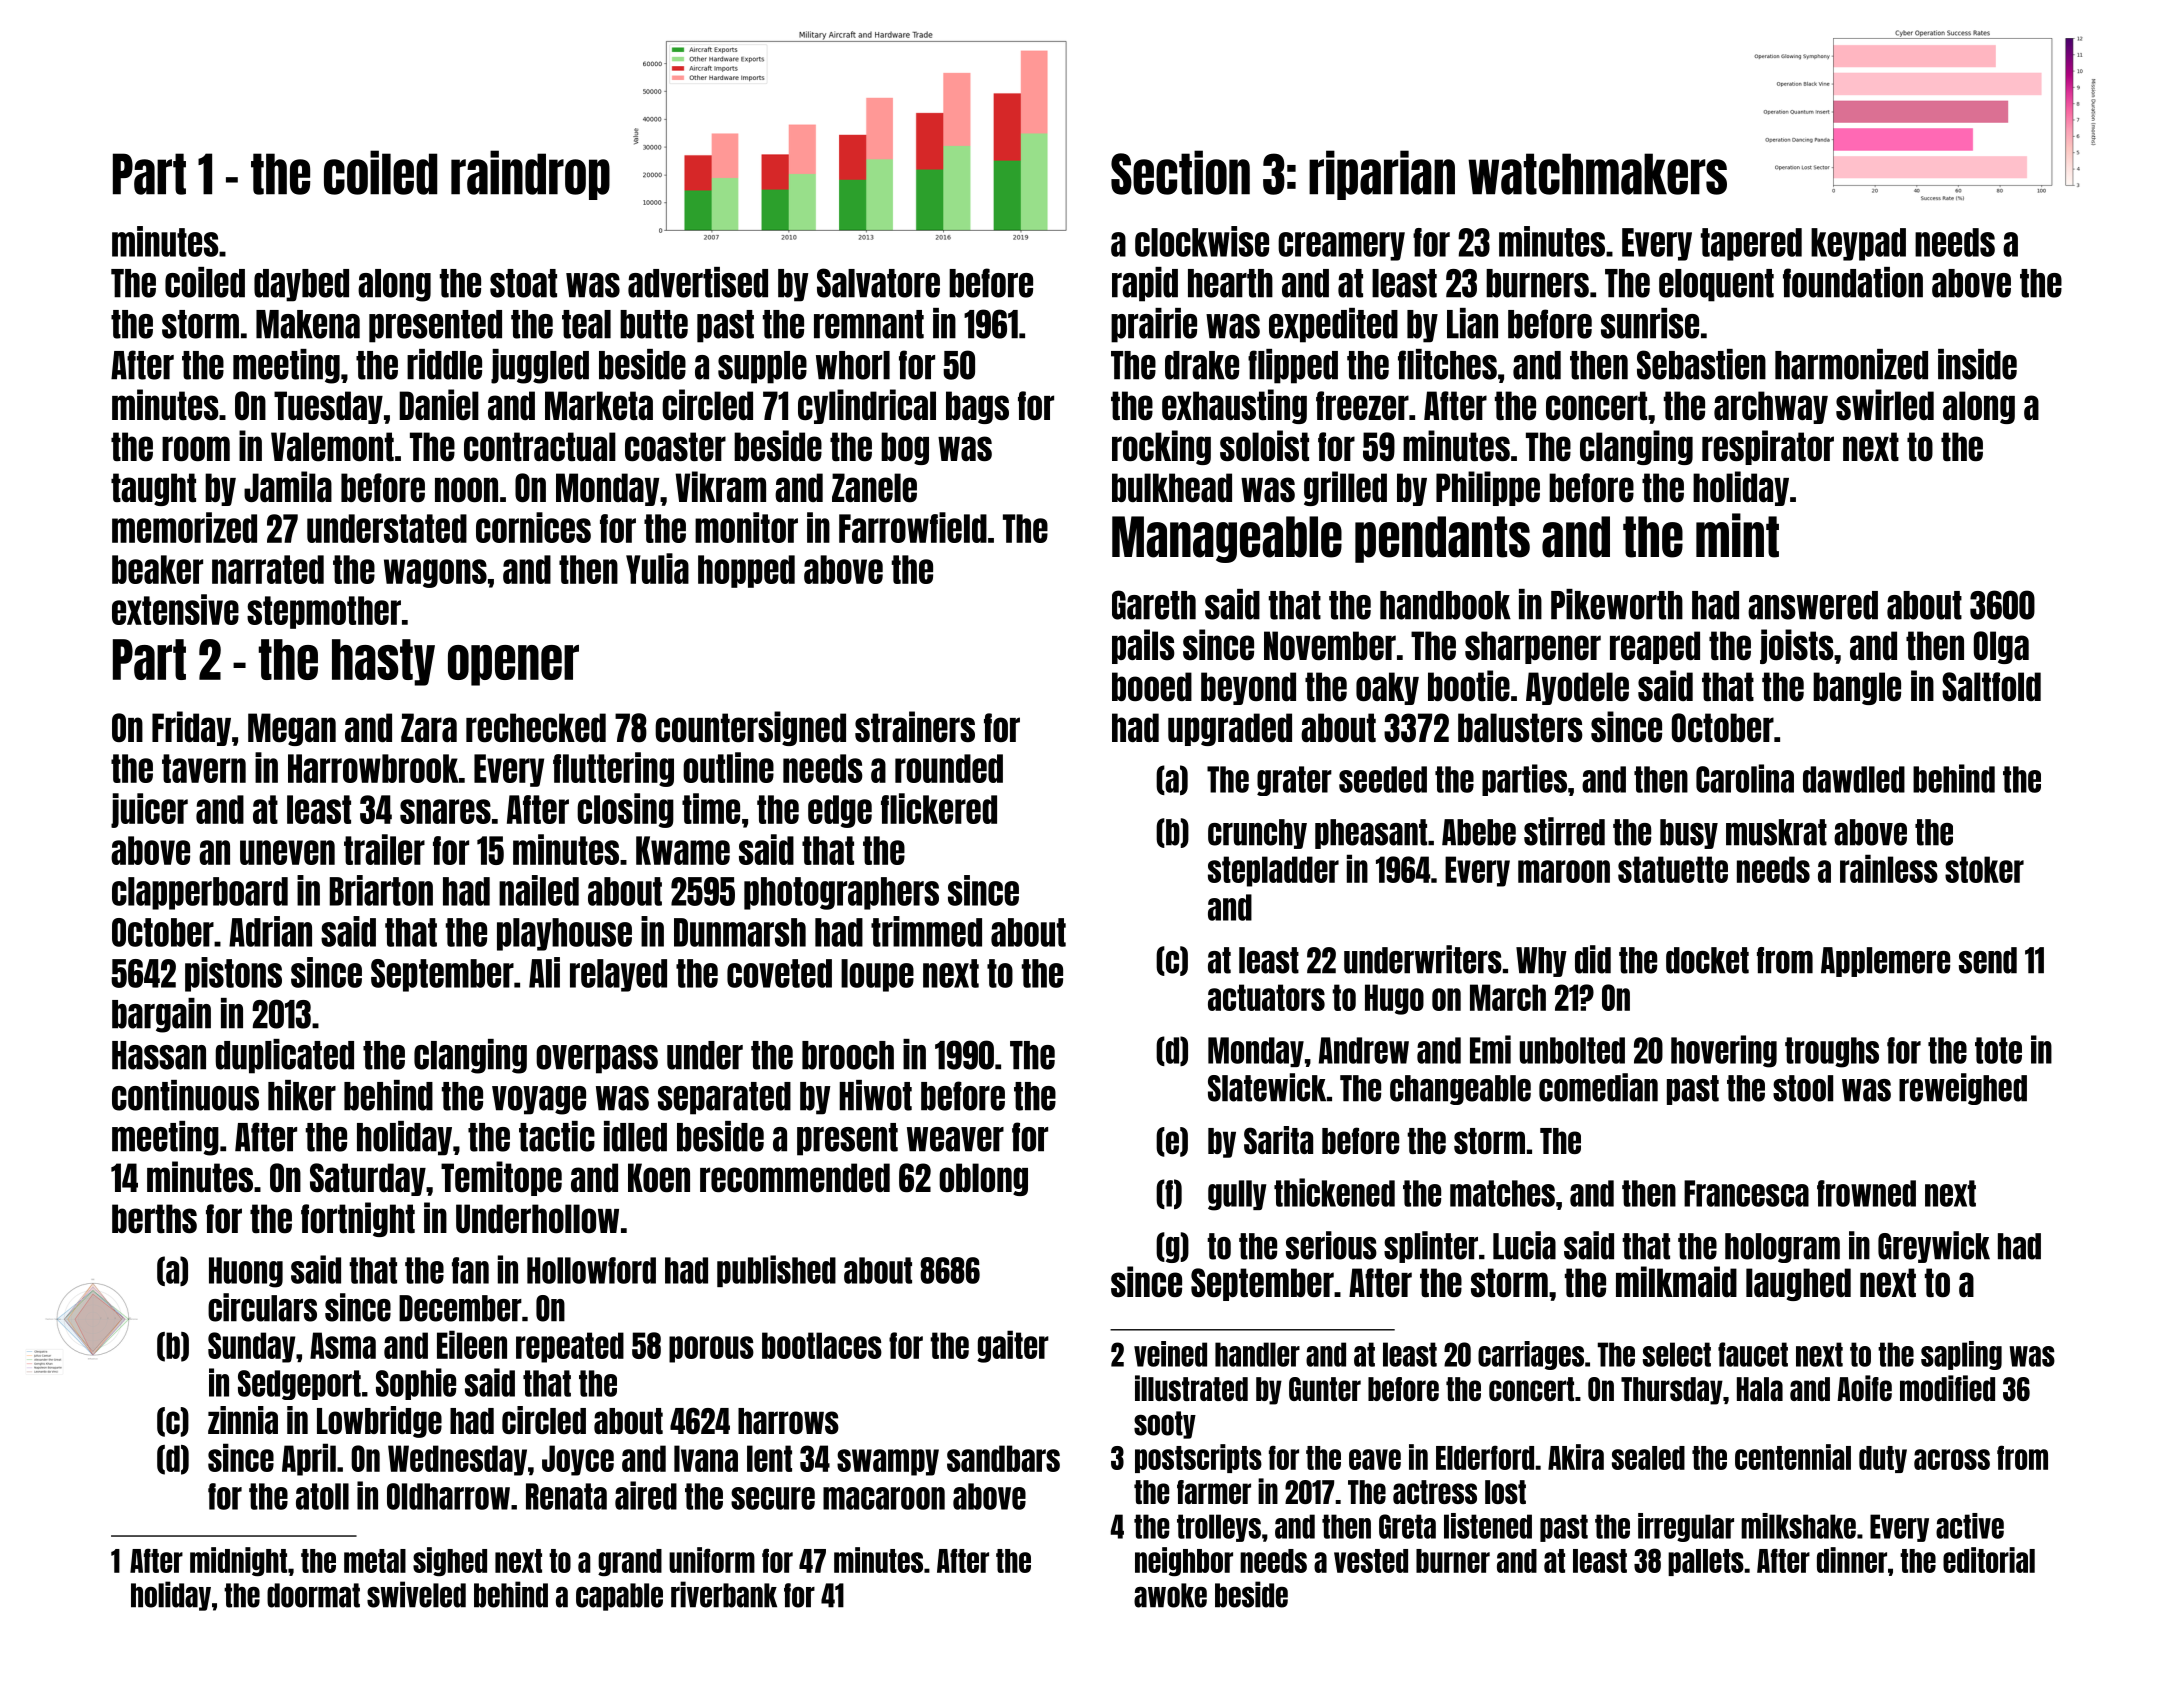  Describe the element at coordinates (1760, 1389) in the image. I see `Hala` at that location.
